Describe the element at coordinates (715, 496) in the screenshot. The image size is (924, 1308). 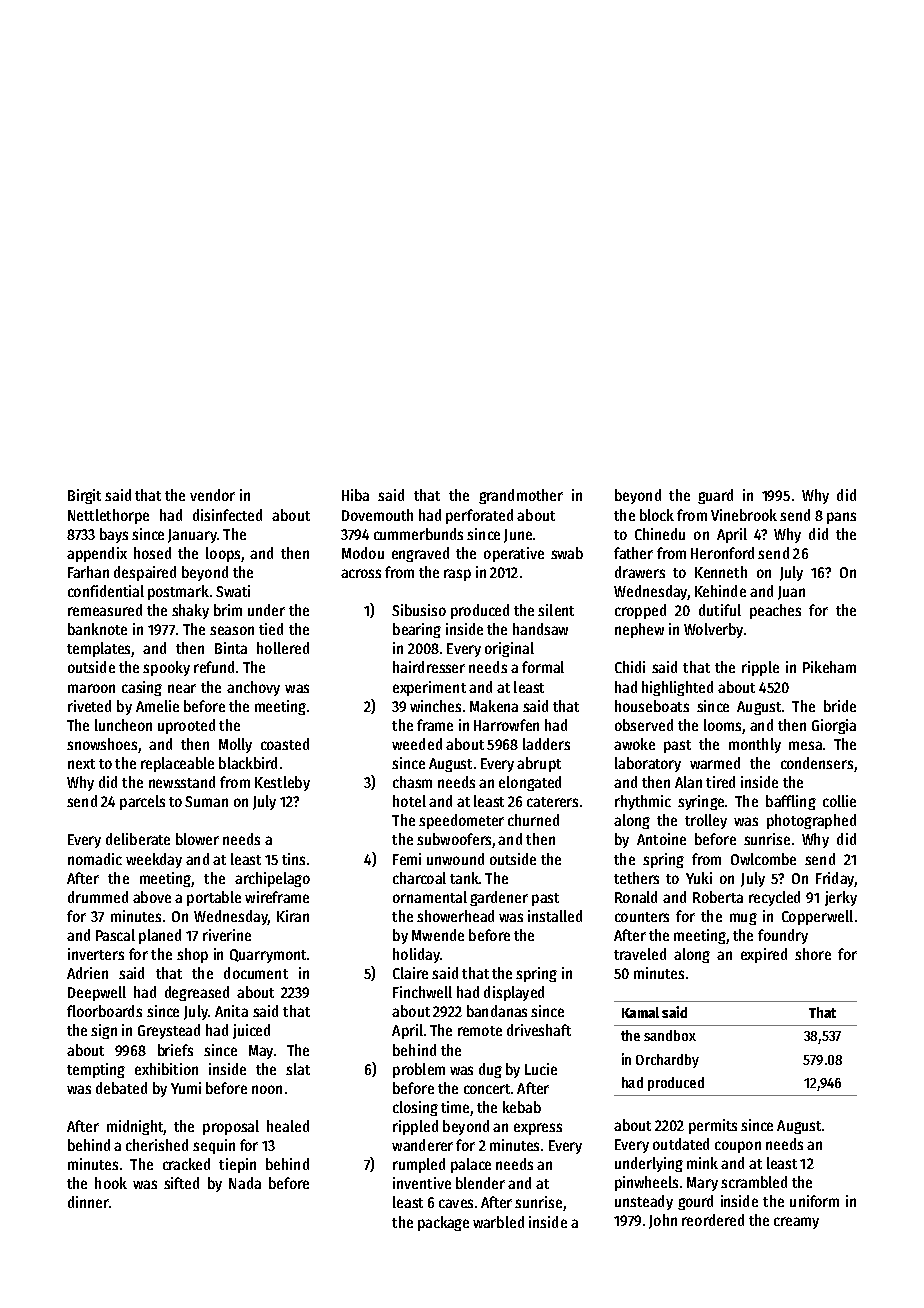
I see `guard` at that location.
